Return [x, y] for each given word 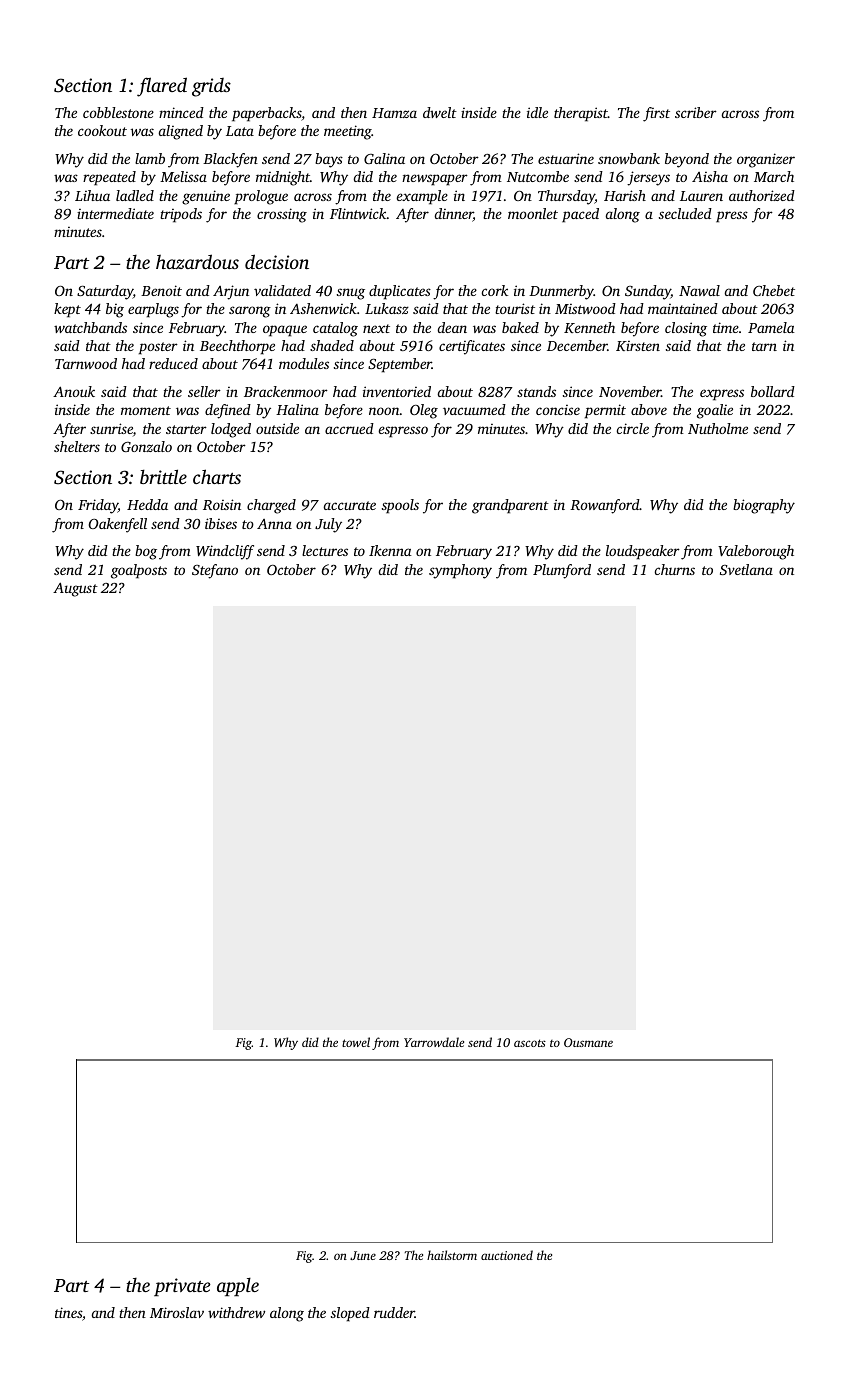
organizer [766, 160]
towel [356, 1042]
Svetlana [746, 569]
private [182, 1287]
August [75, 589]
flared [162, 87]
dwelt [440, 112]
